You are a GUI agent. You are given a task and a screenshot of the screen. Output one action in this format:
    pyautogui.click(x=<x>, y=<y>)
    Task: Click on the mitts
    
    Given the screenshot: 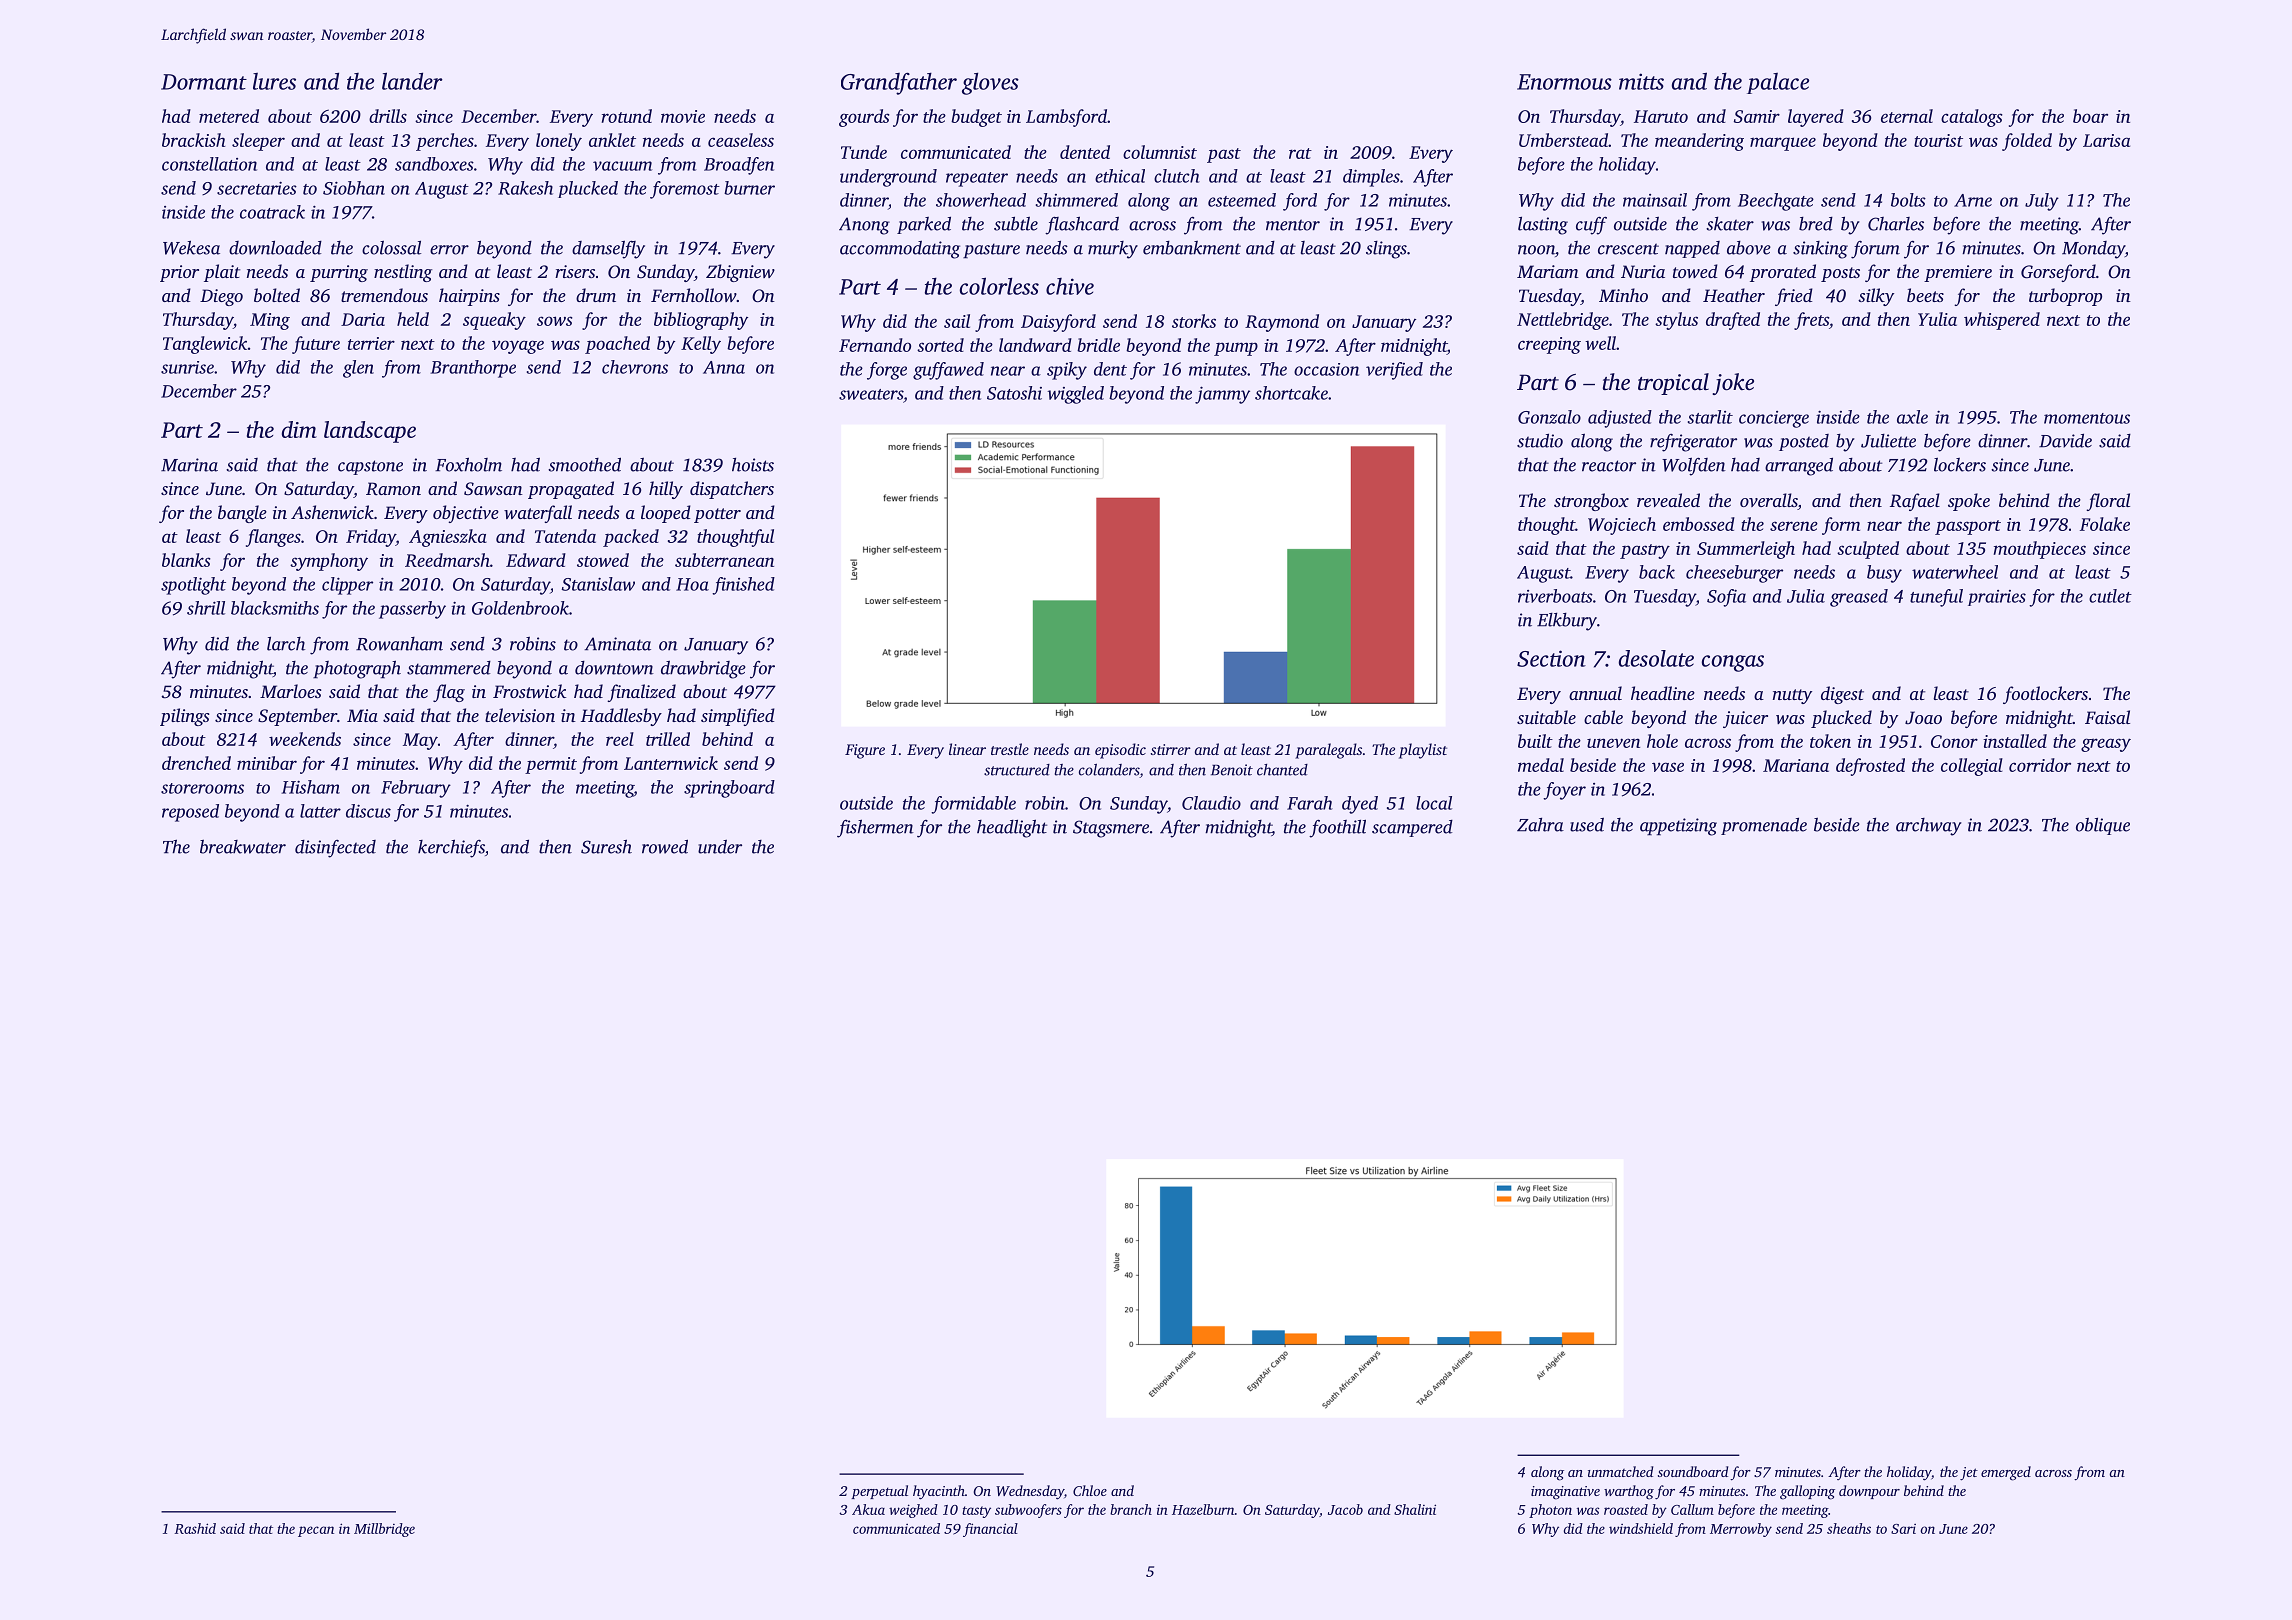 What is the action you would take?
    pyautogui.click(x=1641, y=81)
